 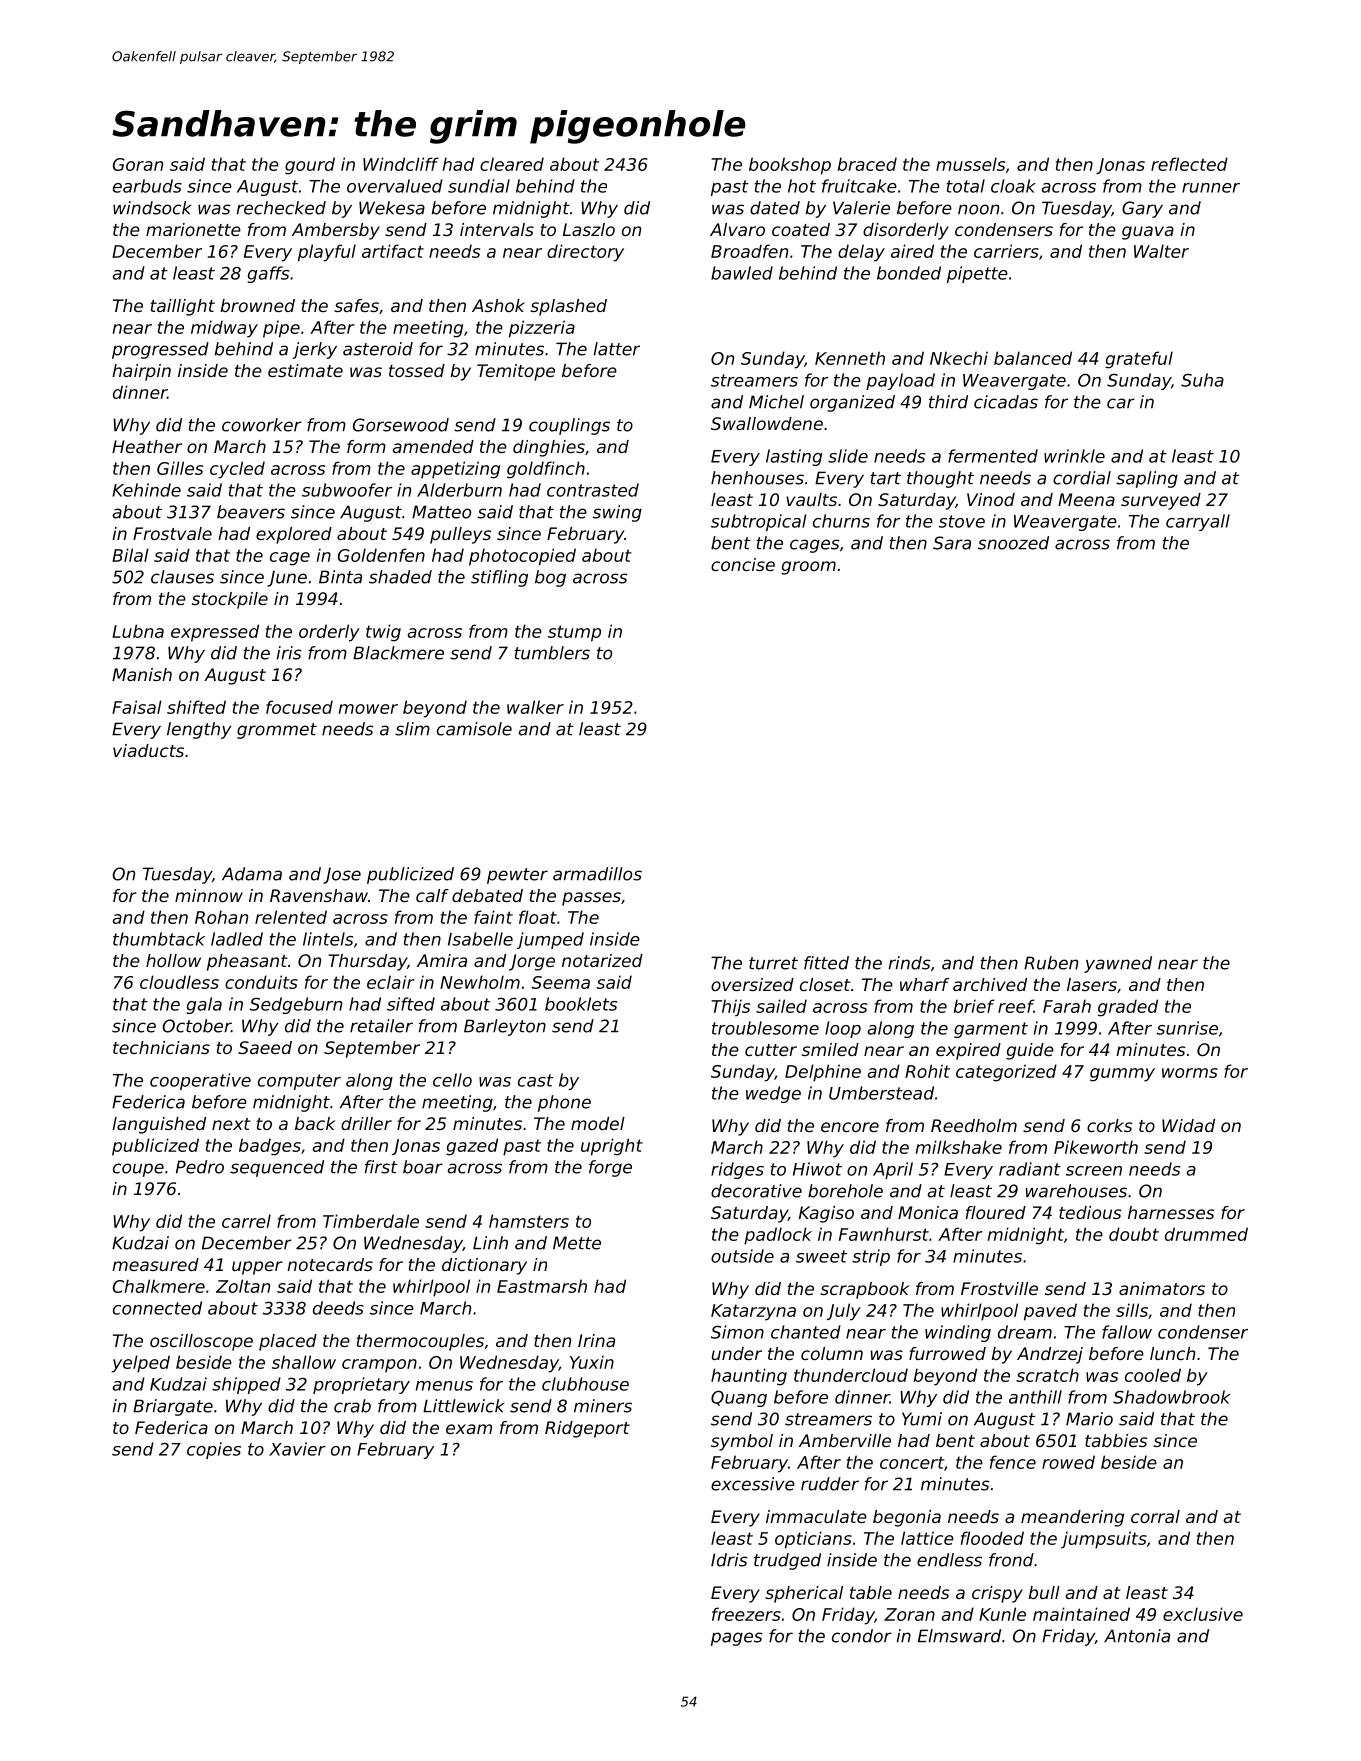 What do you see at coordinates (411, 1004) in the screenshot?
I see `sifted` at bounding box center [411, 1004].
